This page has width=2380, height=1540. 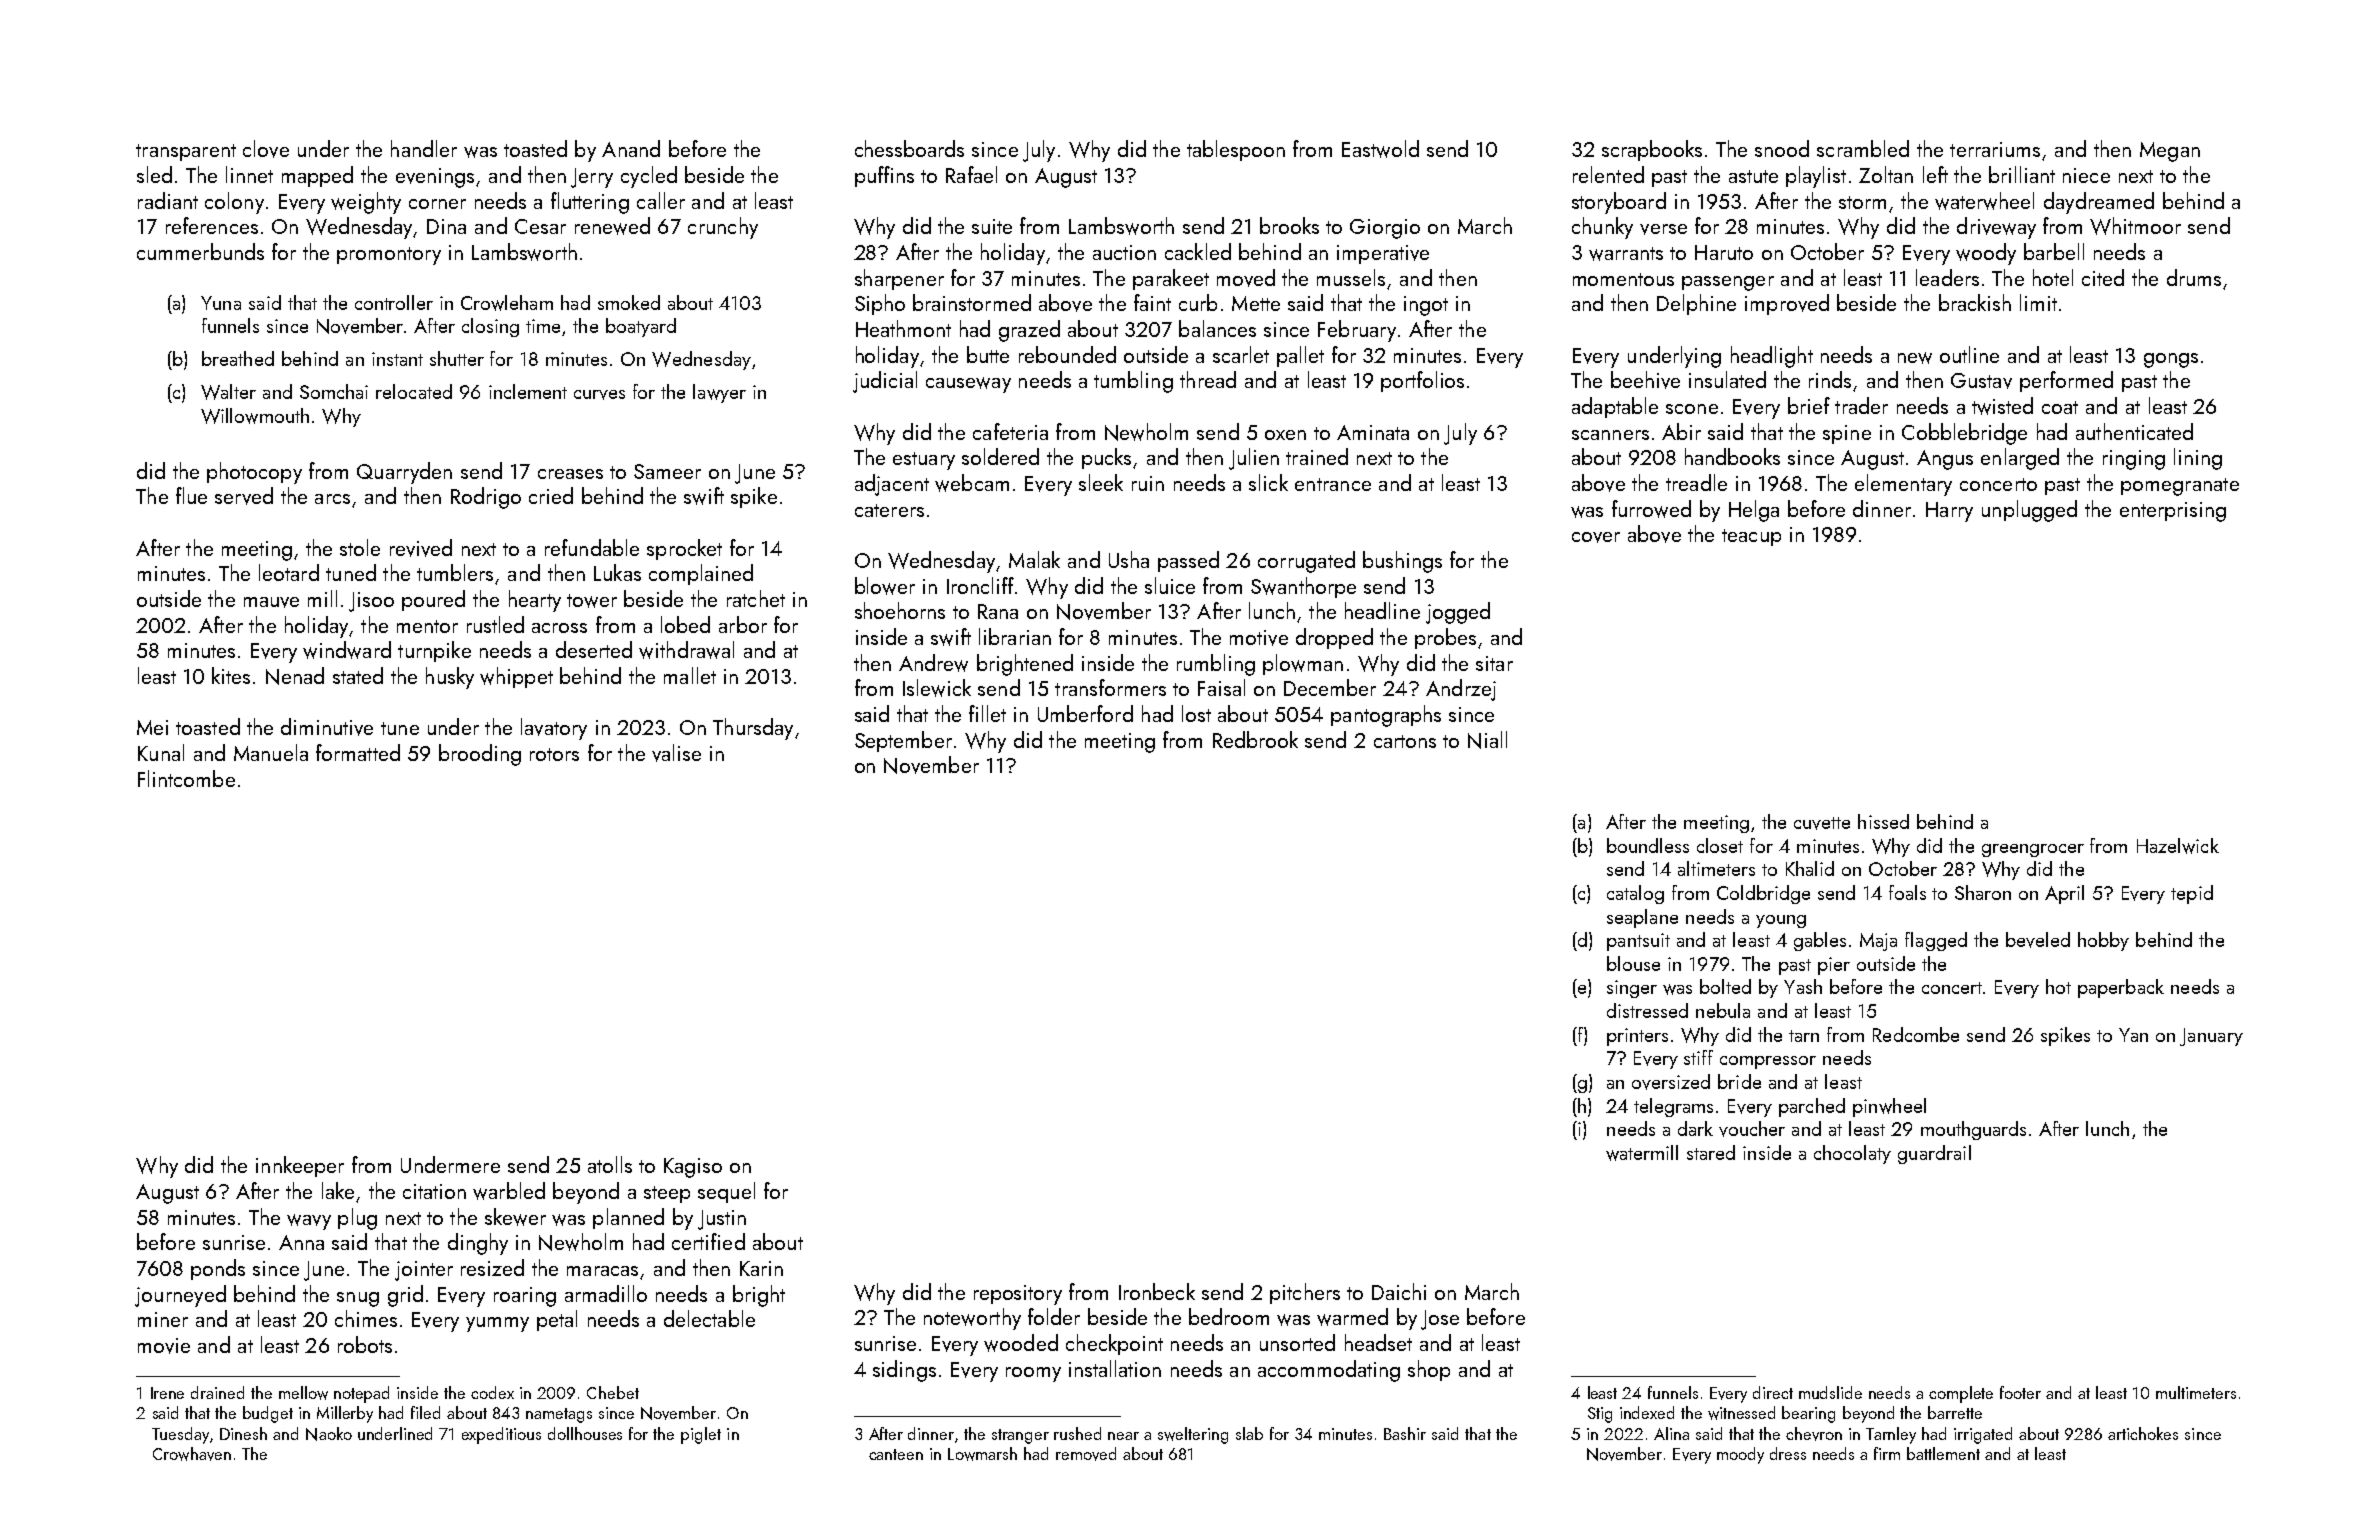 What do you see at coordinates (610, 1164) in the page?
I see `atolls` at bounding box center [610, 1164].
